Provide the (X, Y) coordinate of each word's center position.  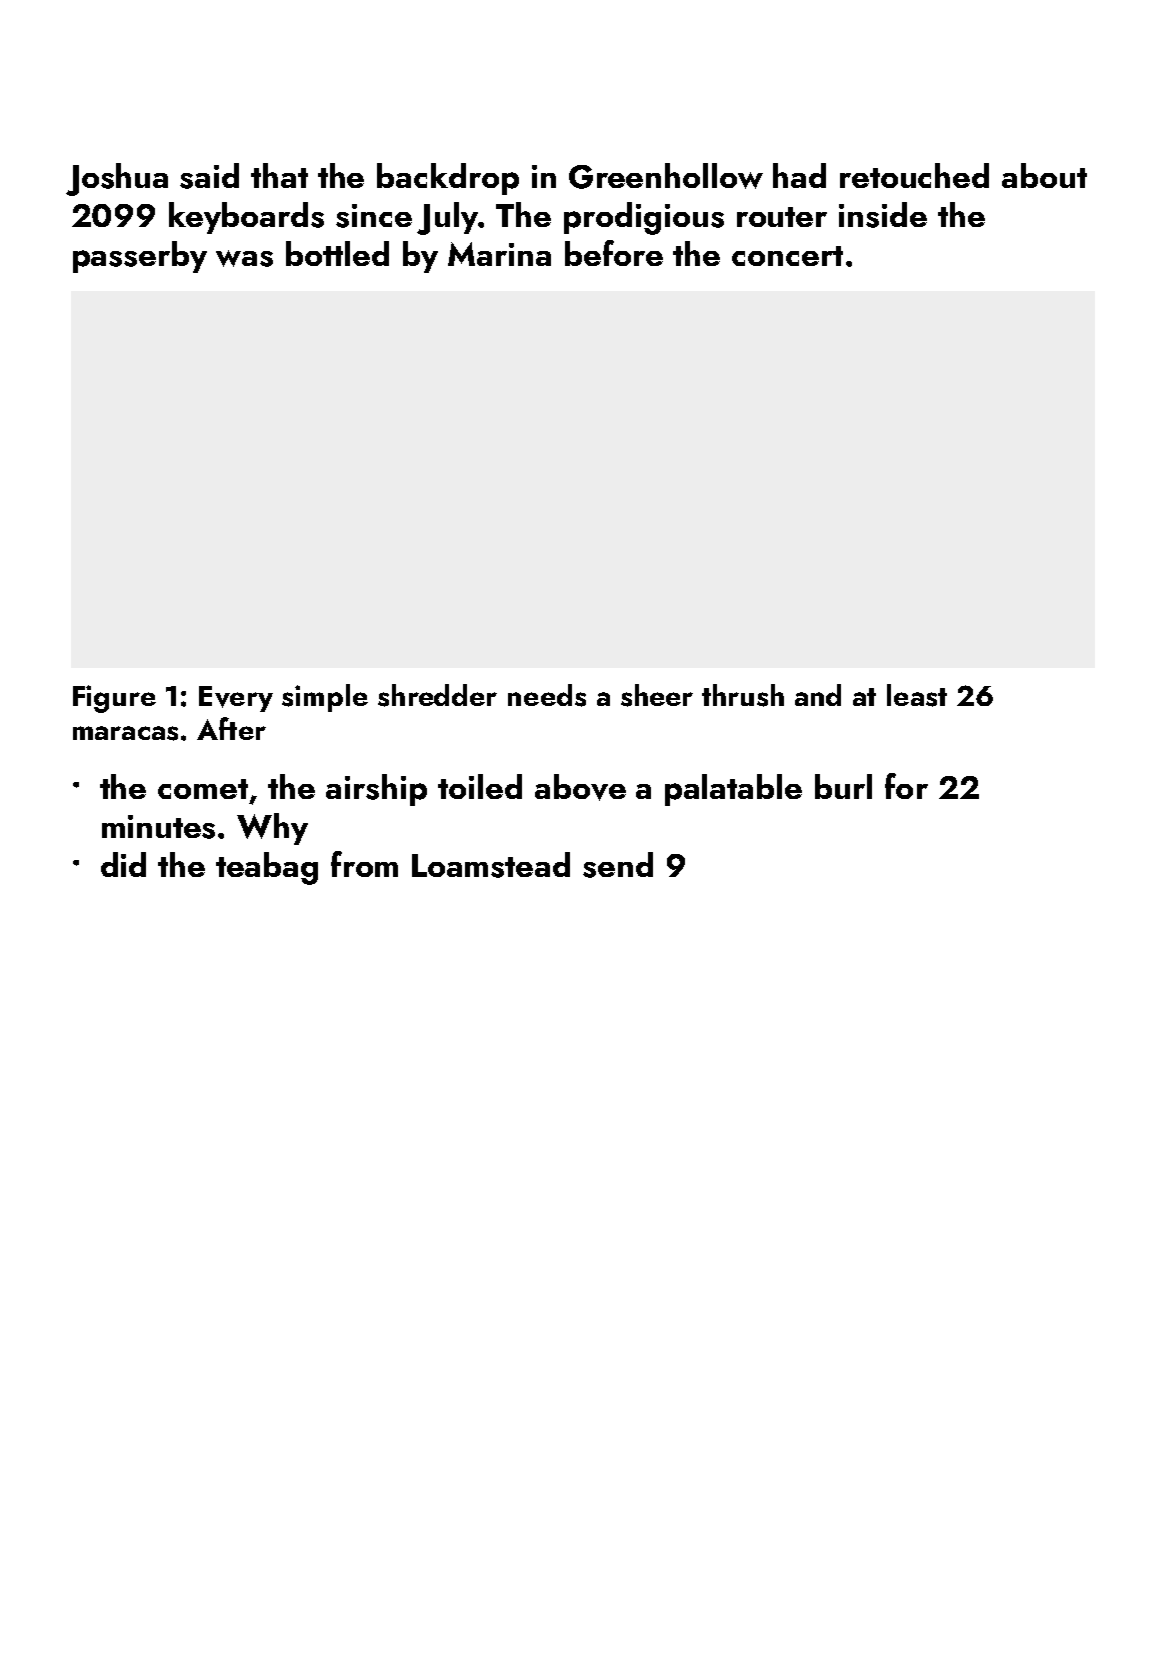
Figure (114, 699)
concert (787, 256)
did (123, 864)
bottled (337, 253)
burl (843, 786)
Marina (499, 254)
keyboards (246, 218)
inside (883, 215)
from (364, 864)
